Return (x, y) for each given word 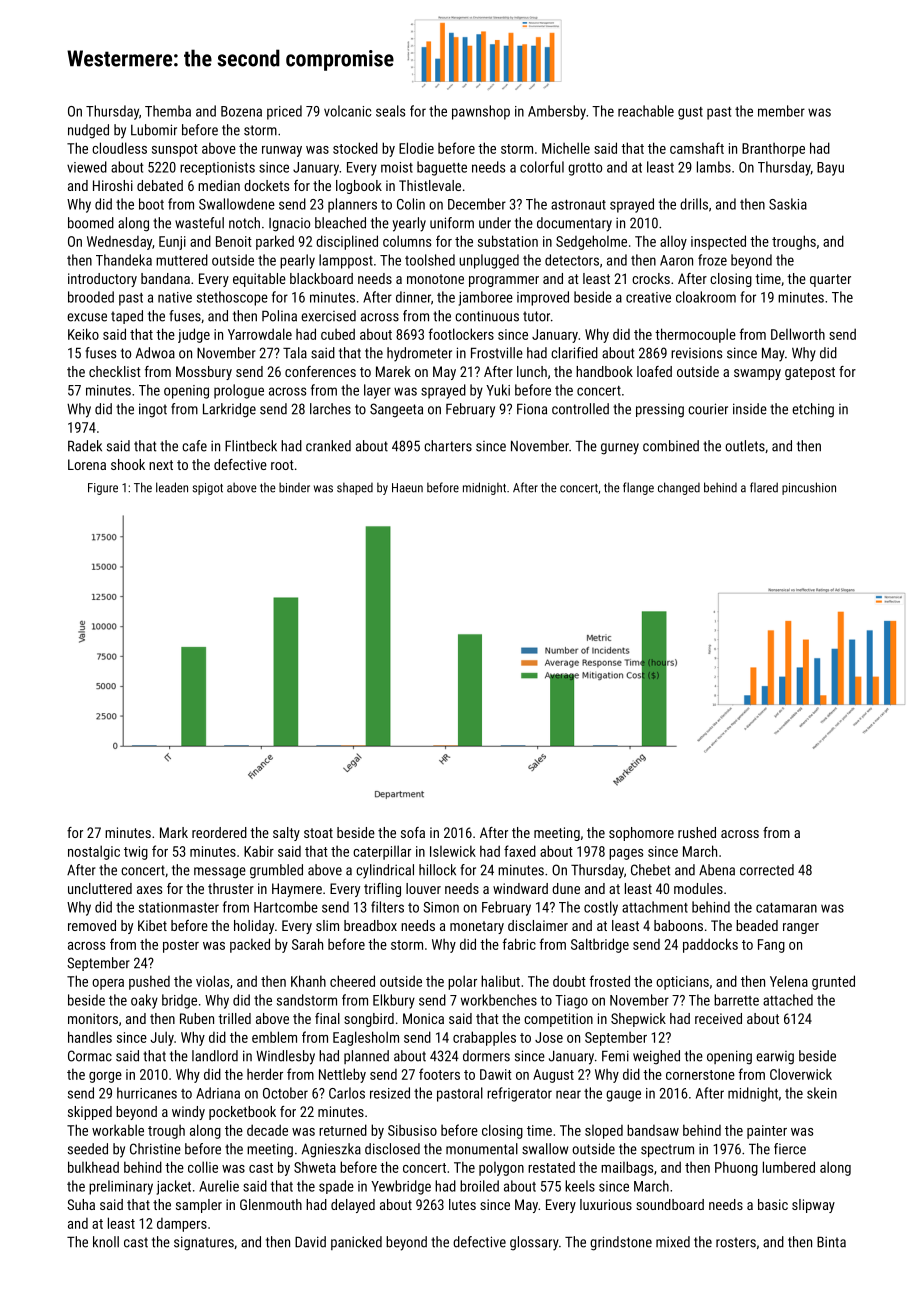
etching (813, 410)
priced (284, 112)
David (310, 1242)
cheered (352, 981)
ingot (153, 410)
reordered (219, 832)
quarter (830, 280)
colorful (542, 167)
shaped (355, 488)
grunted (833, 982)
